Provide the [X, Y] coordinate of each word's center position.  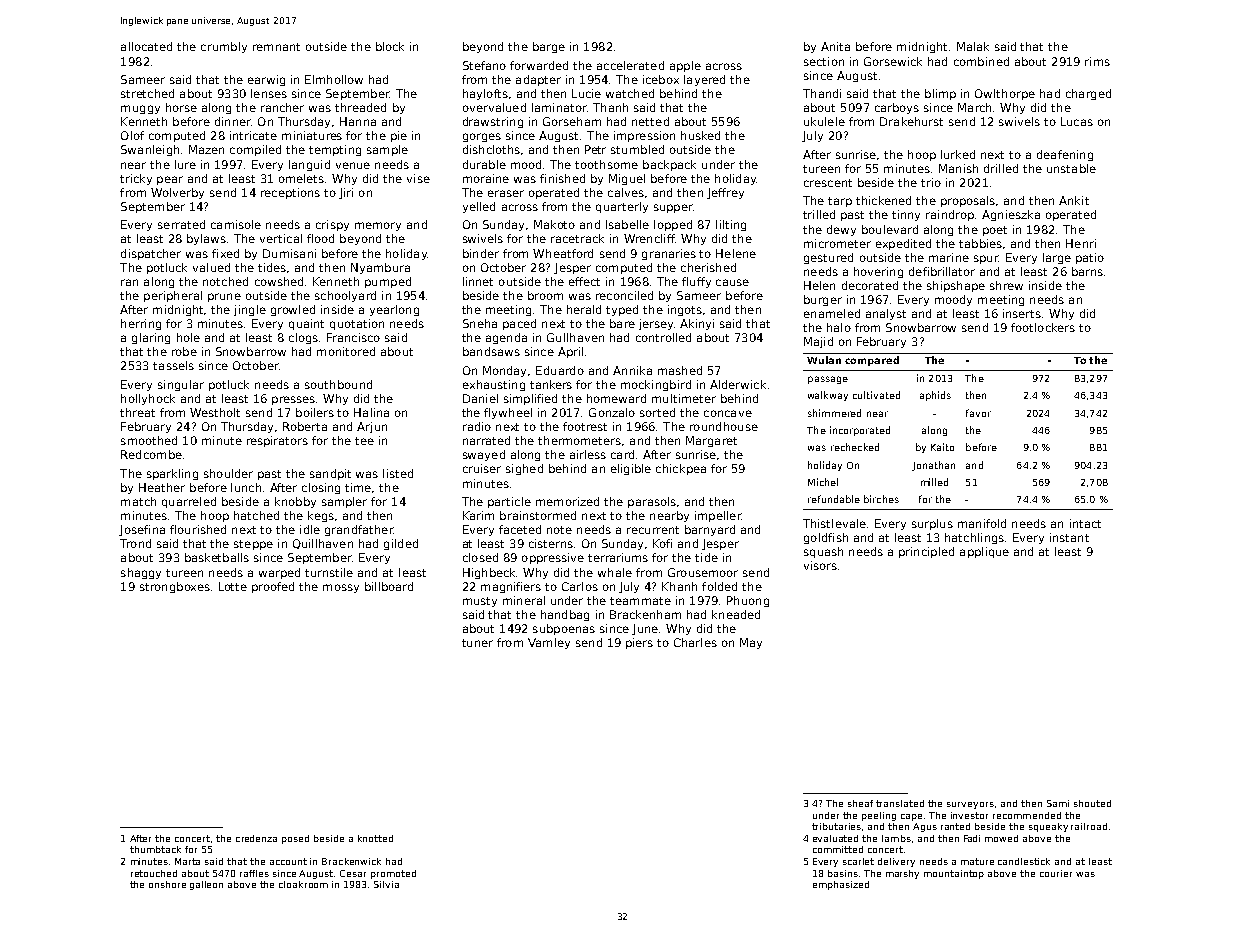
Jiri [346, 193]
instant [1069, 537]
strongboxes [175, 587]
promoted [393, 874]
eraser [506, 193]
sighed [524, 469]
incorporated [860, 431]
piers [639, 643]
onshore [167, 884]
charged [1088, 94]
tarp [840, 202]
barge [549, 47]
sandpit [330, 474]
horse [181, 107]
